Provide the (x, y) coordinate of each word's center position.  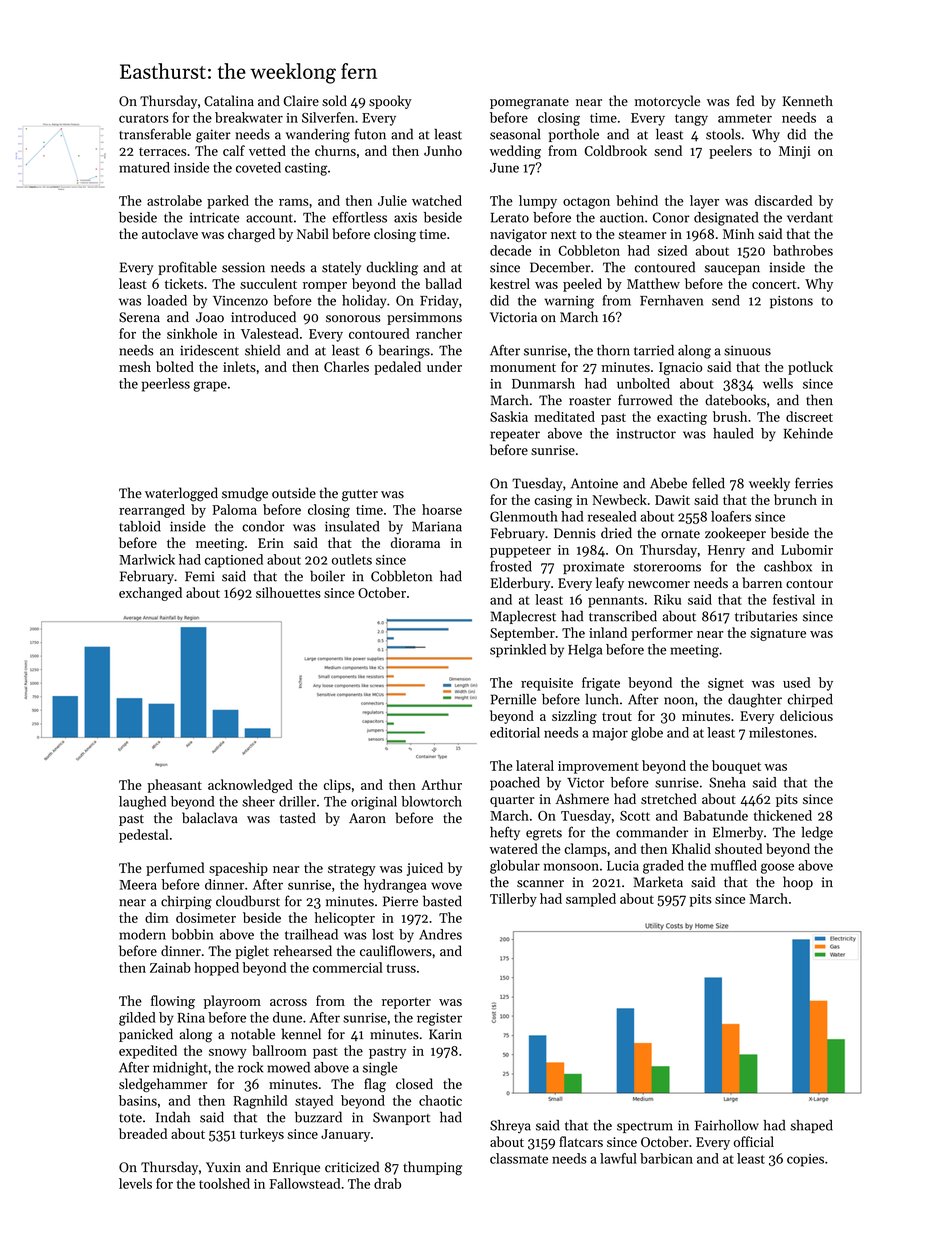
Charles (346, 366)
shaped (811, 1126)
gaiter (213, 136)
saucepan (732, 270)
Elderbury (520, 584)
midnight (180, 1069)
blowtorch (431, 801)
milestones (781, 732)
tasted (298, 818)
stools (723, 134)
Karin (445, 1034)
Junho (443, 150)
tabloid (140, 526)
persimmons (424, 318)
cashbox (788, 566)
